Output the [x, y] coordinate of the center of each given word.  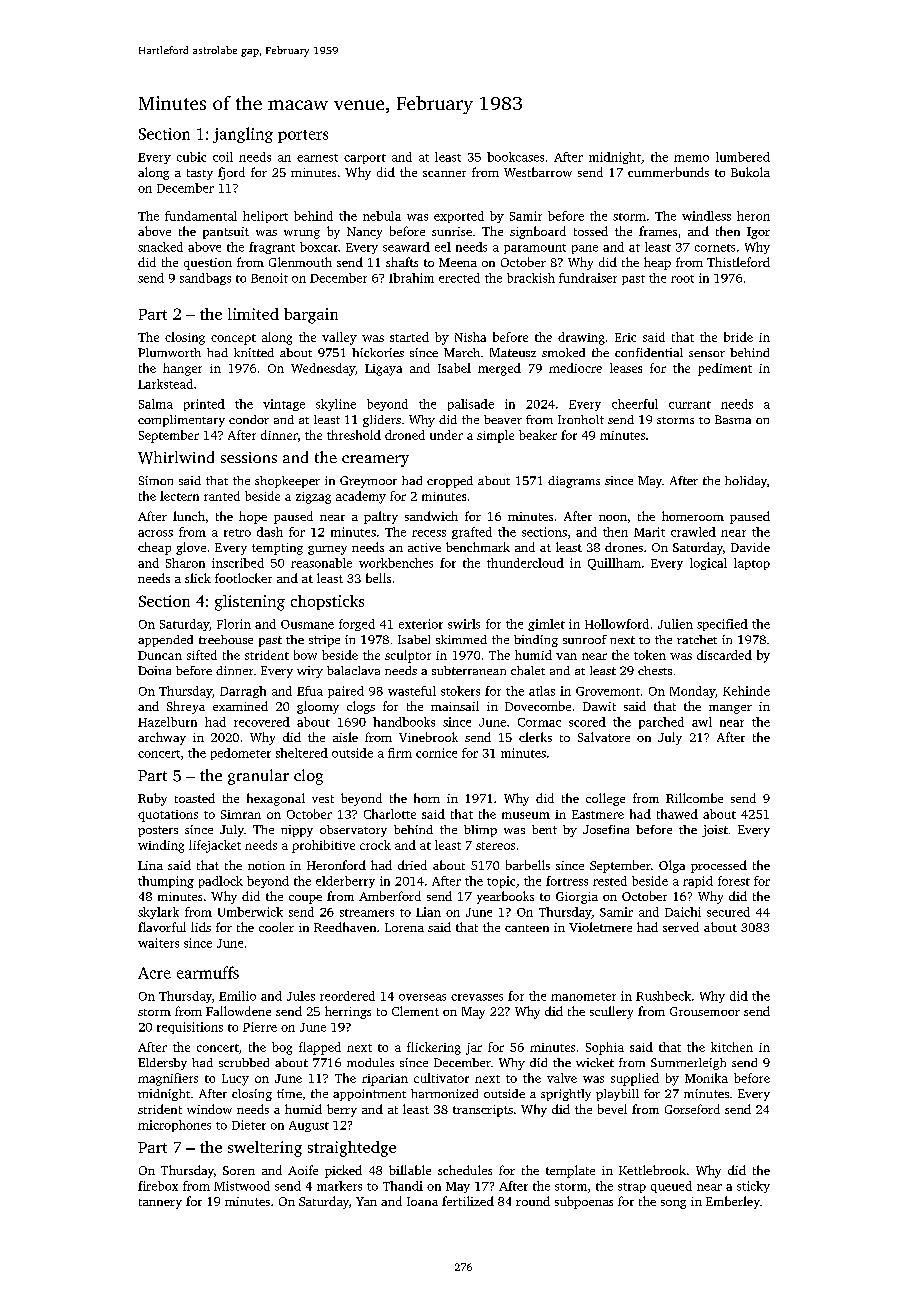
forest [734, 881]
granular [258, 777]
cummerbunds [668, 172]
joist [715, 831]
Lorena [404, 927]
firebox [158, 1186]
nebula [382, 216]
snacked [160, 247]
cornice [436, 753]
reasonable [321, 563]
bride [738, 337]
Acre [154, 973]
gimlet [546, 625]
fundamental [201, 216]
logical [708, 564]
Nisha [470, 337]
